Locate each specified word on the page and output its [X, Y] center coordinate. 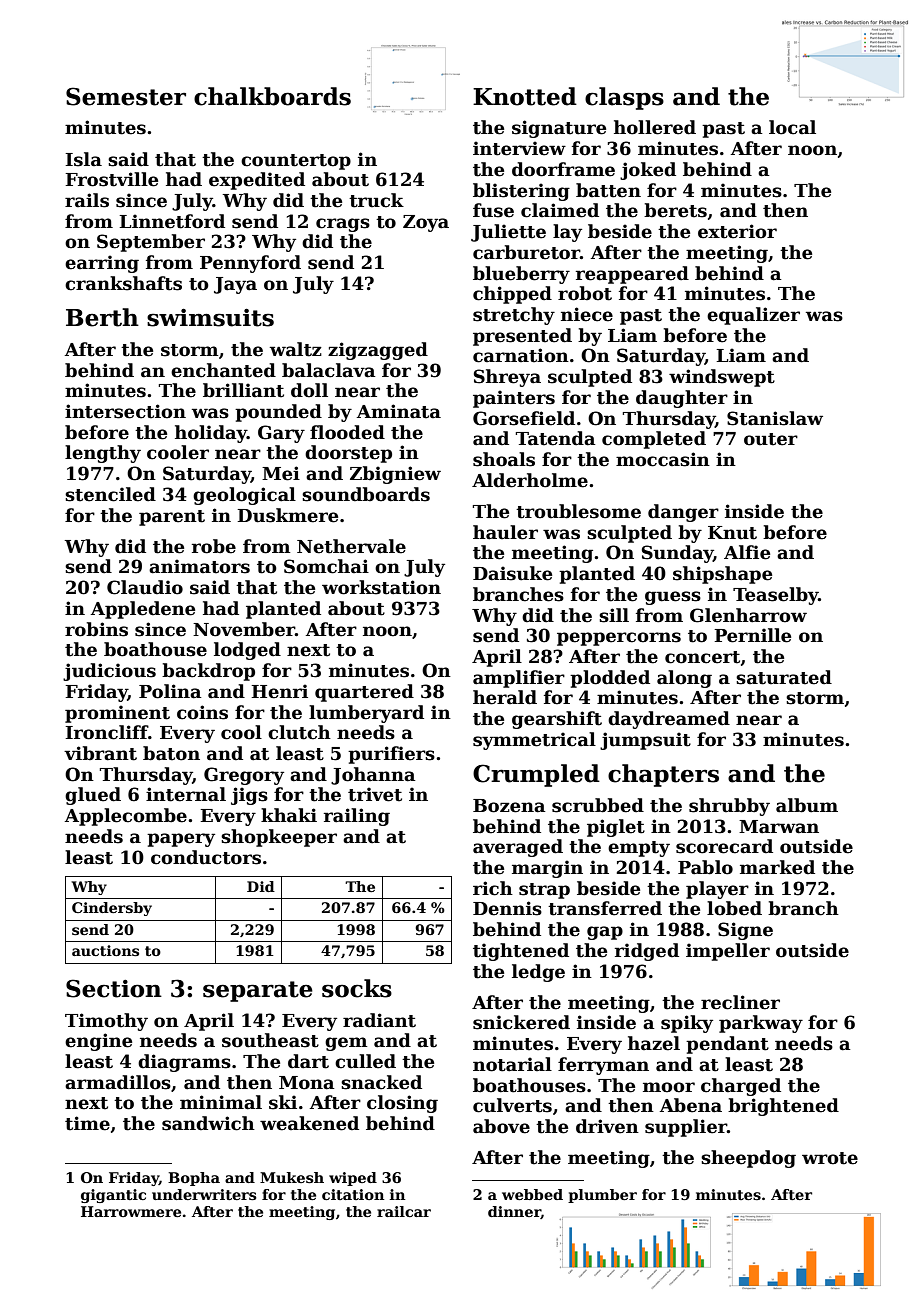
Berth [102, 317]
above [501, 1126]
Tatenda [556, 438]
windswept [722, 378]
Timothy [106, 1022]
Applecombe [126, 817]
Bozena [509, 806]
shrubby [729, 807]
